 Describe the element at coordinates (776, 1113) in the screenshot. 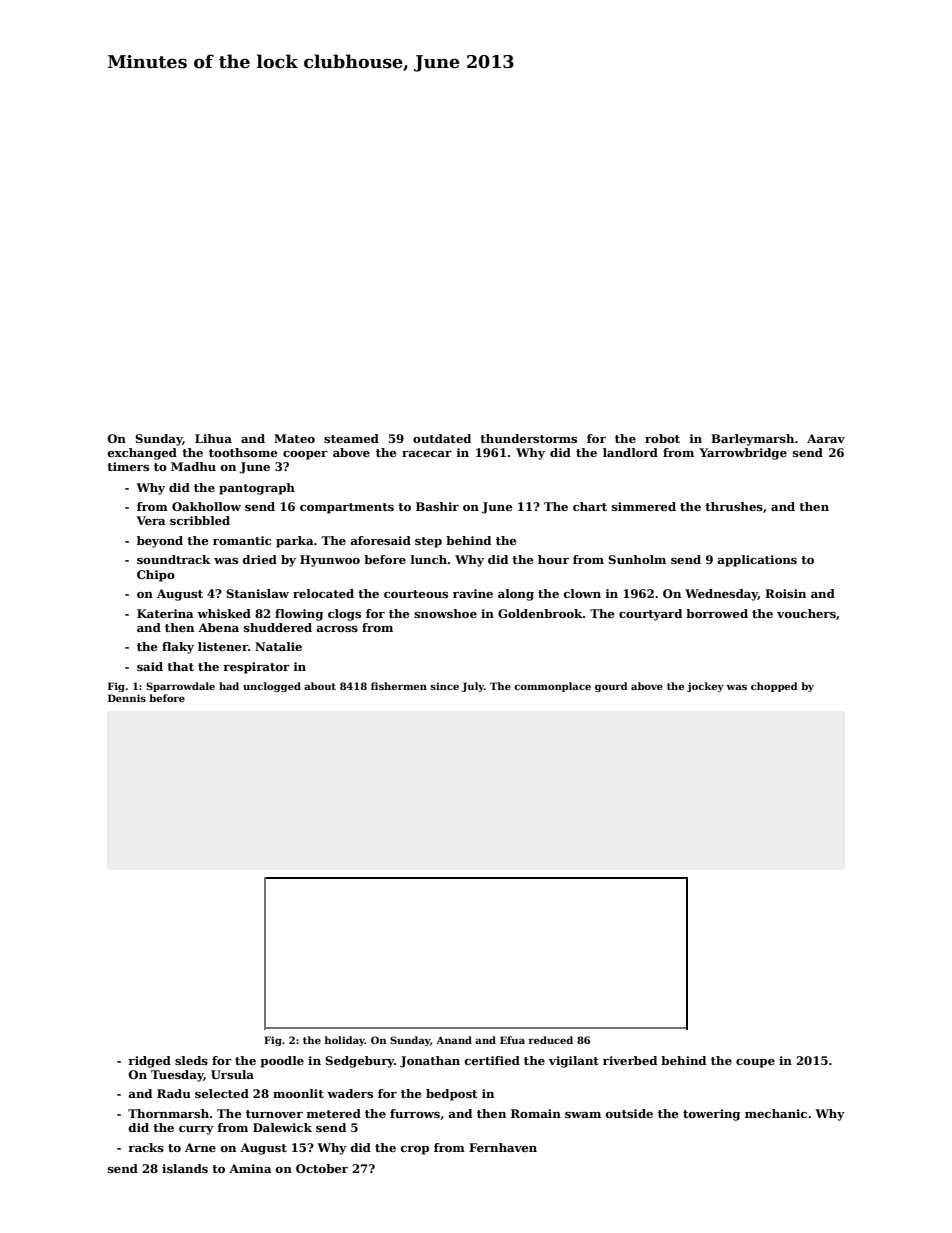

I see `mechanic` at that location.
